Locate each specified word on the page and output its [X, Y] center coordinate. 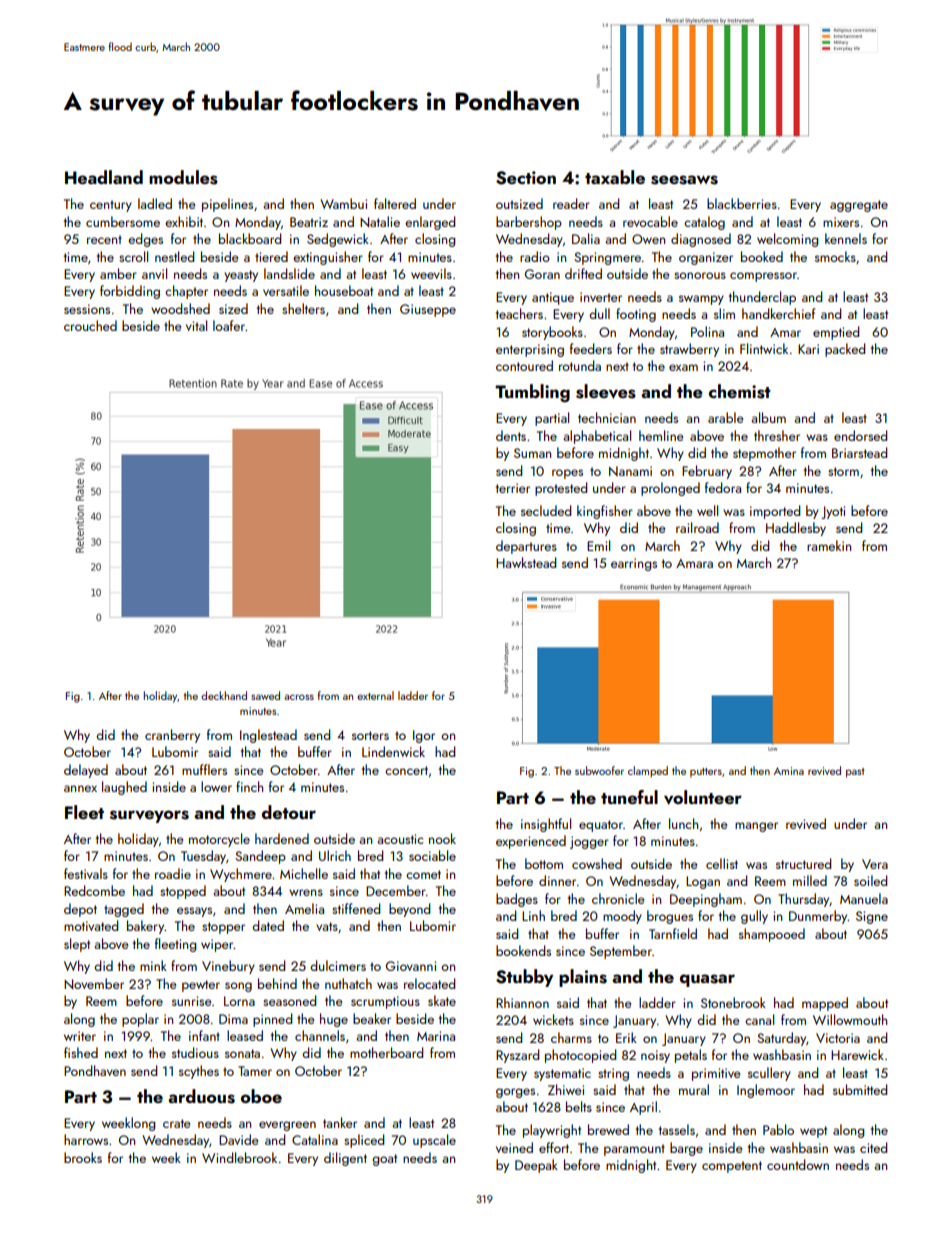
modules [183, 177]
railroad [697, 527]
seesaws [684, 180]
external [375, 695]
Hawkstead [526, 562]
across [299, 697]
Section [526, 178]
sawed [265, 695]
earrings [634, 564]
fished [81, 1052]
